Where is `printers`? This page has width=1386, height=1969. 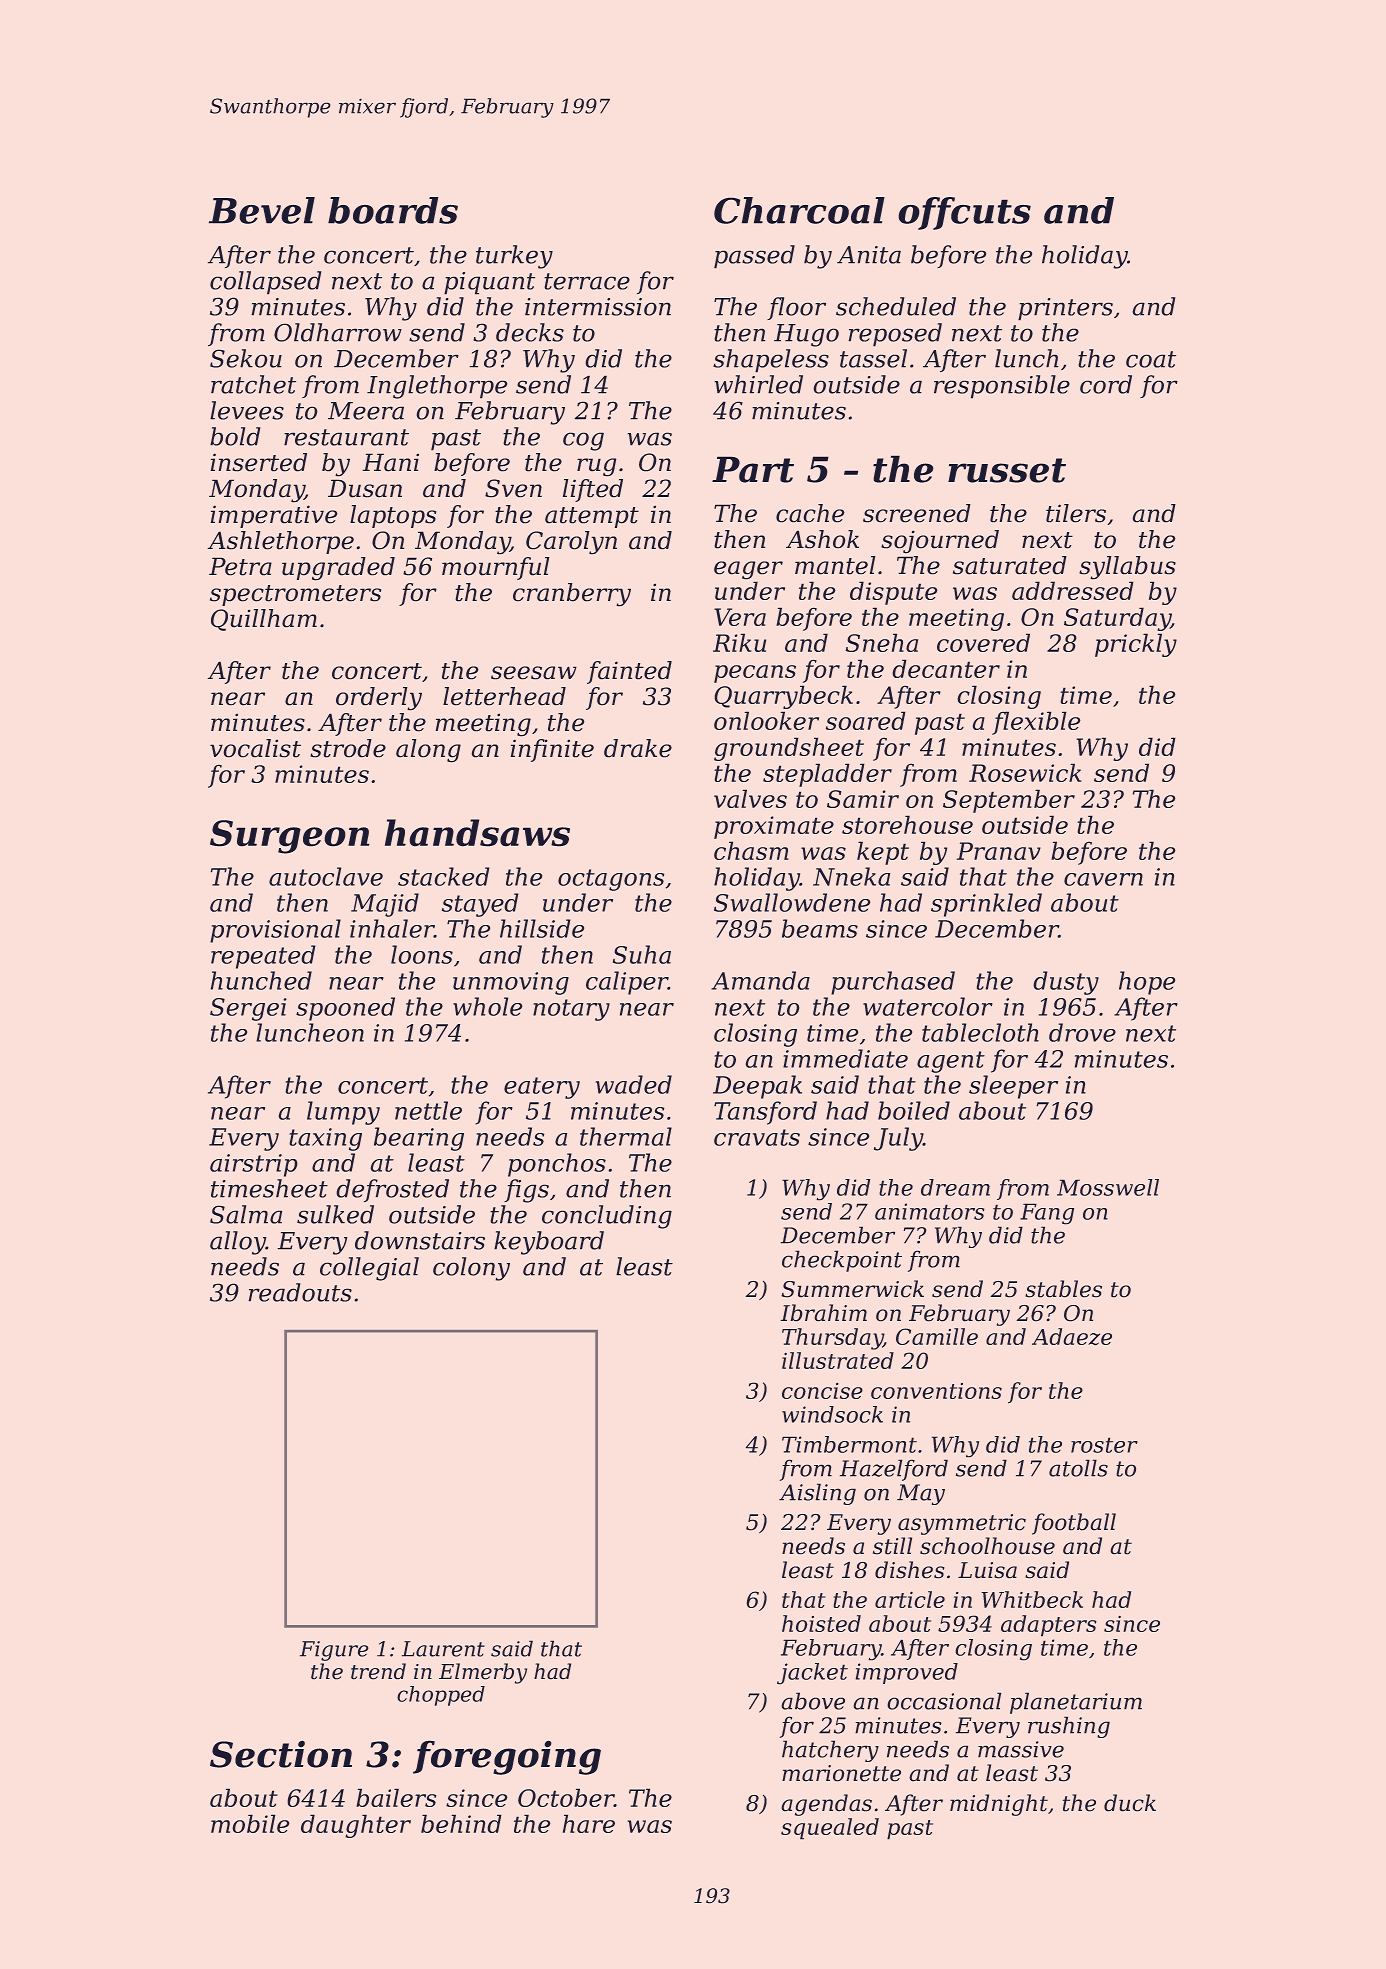
printers is located at coordinates (1065, 309).
